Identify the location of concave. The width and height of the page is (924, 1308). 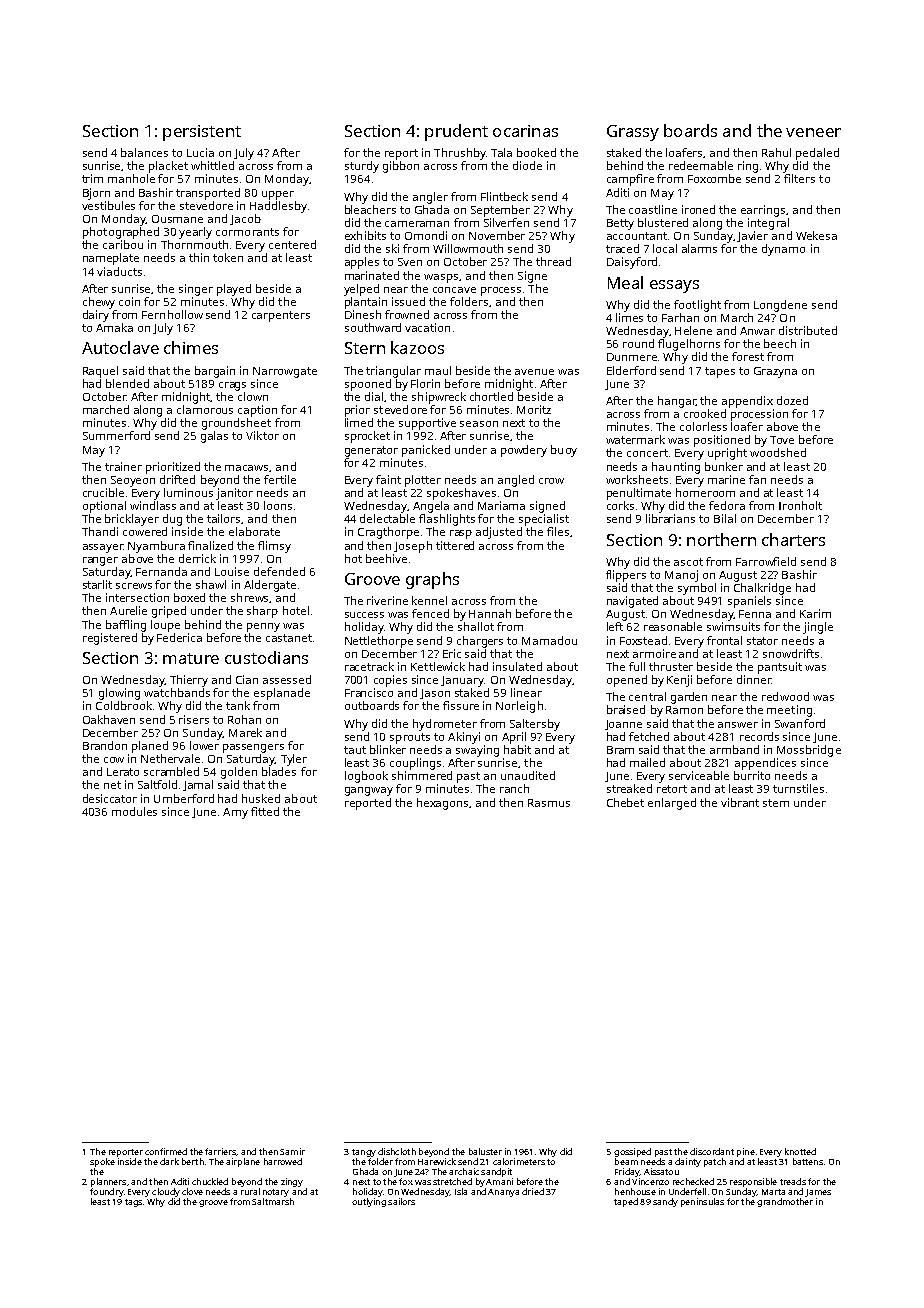
(454, 290).
